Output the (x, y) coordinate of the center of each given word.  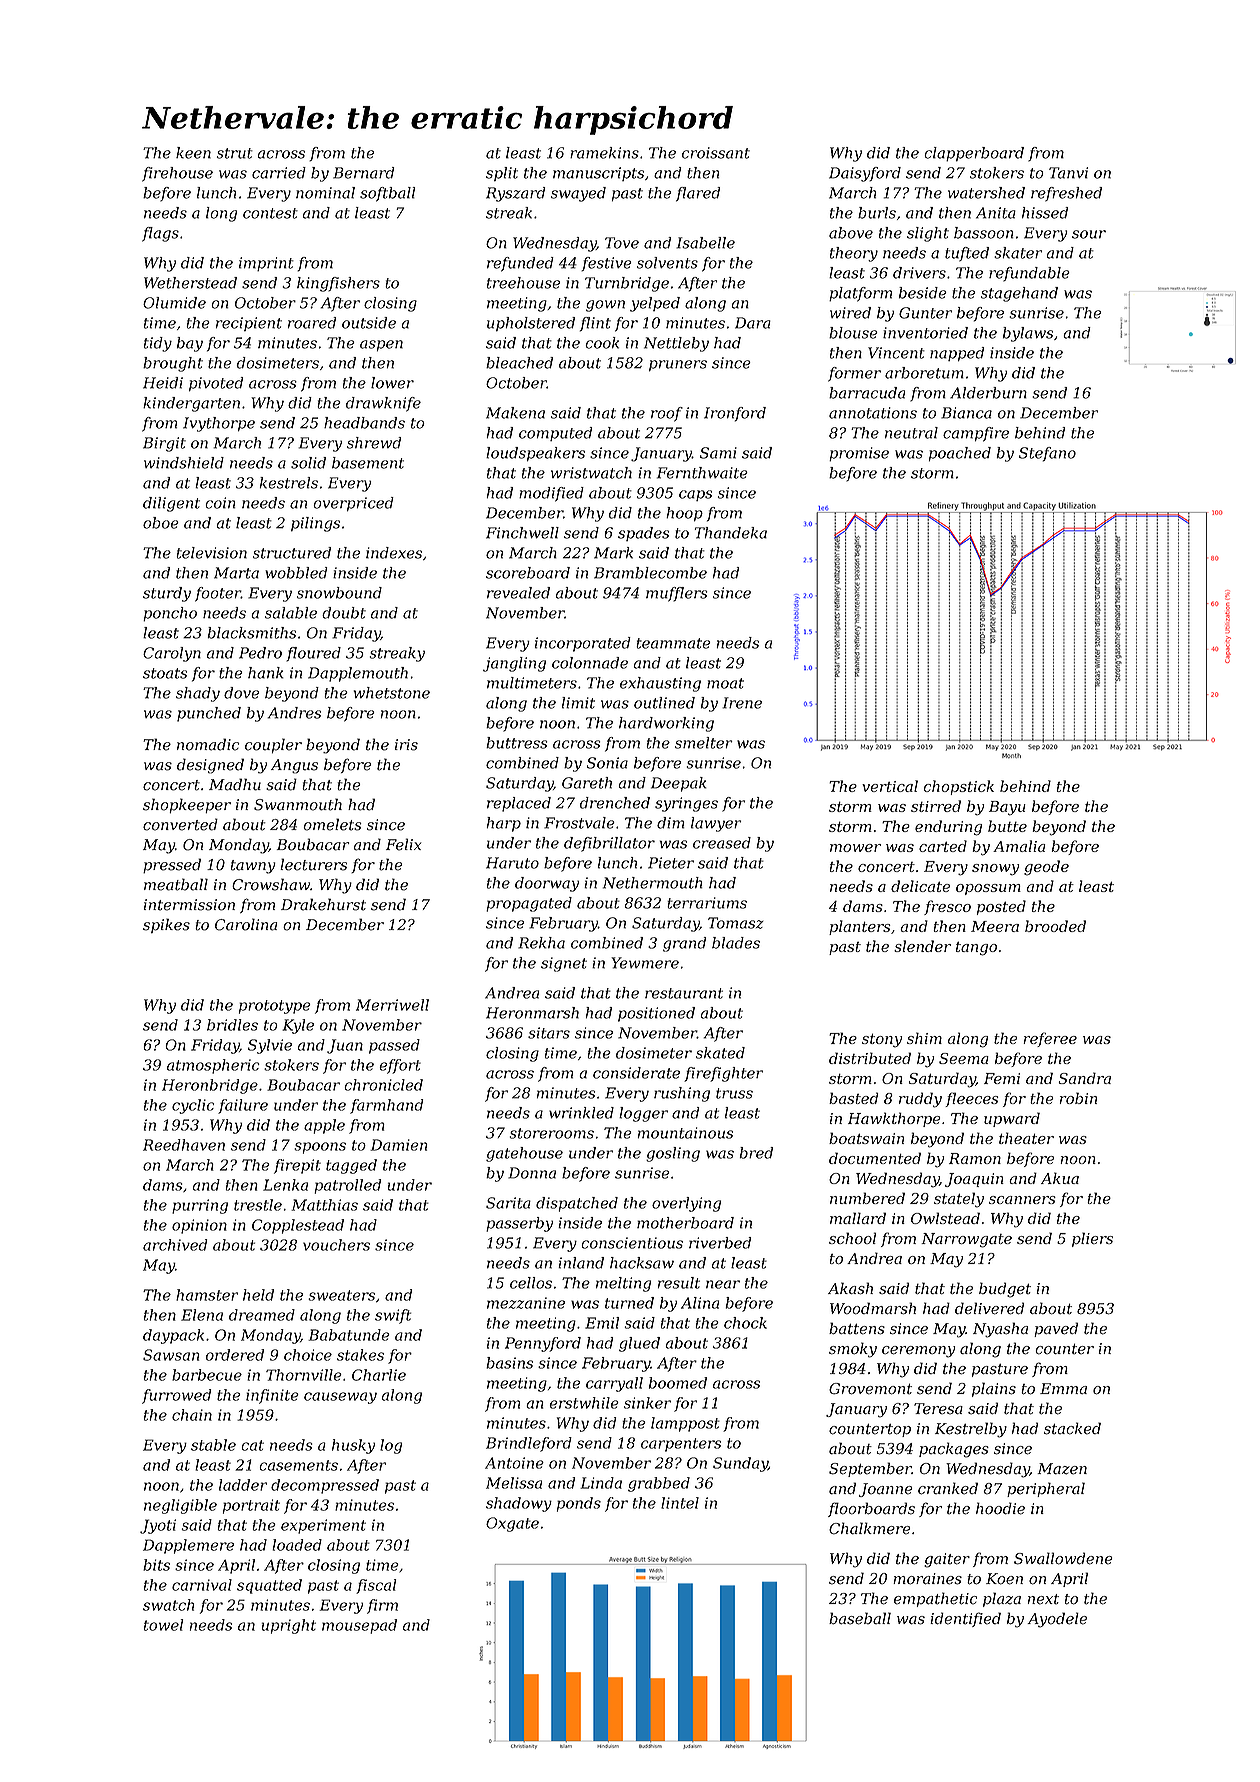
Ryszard (515, 194)
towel (163, 1625)
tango (976, 948)
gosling (673, 1154)
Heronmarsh (532, 1013)
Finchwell (522, 533)
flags (160, 234)
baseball (860, 1618)
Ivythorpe (219, 424)
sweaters (341, 1295)
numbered (867, 1198)
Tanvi (1068, 173)
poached (960, 454)
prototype (275, 1007)
